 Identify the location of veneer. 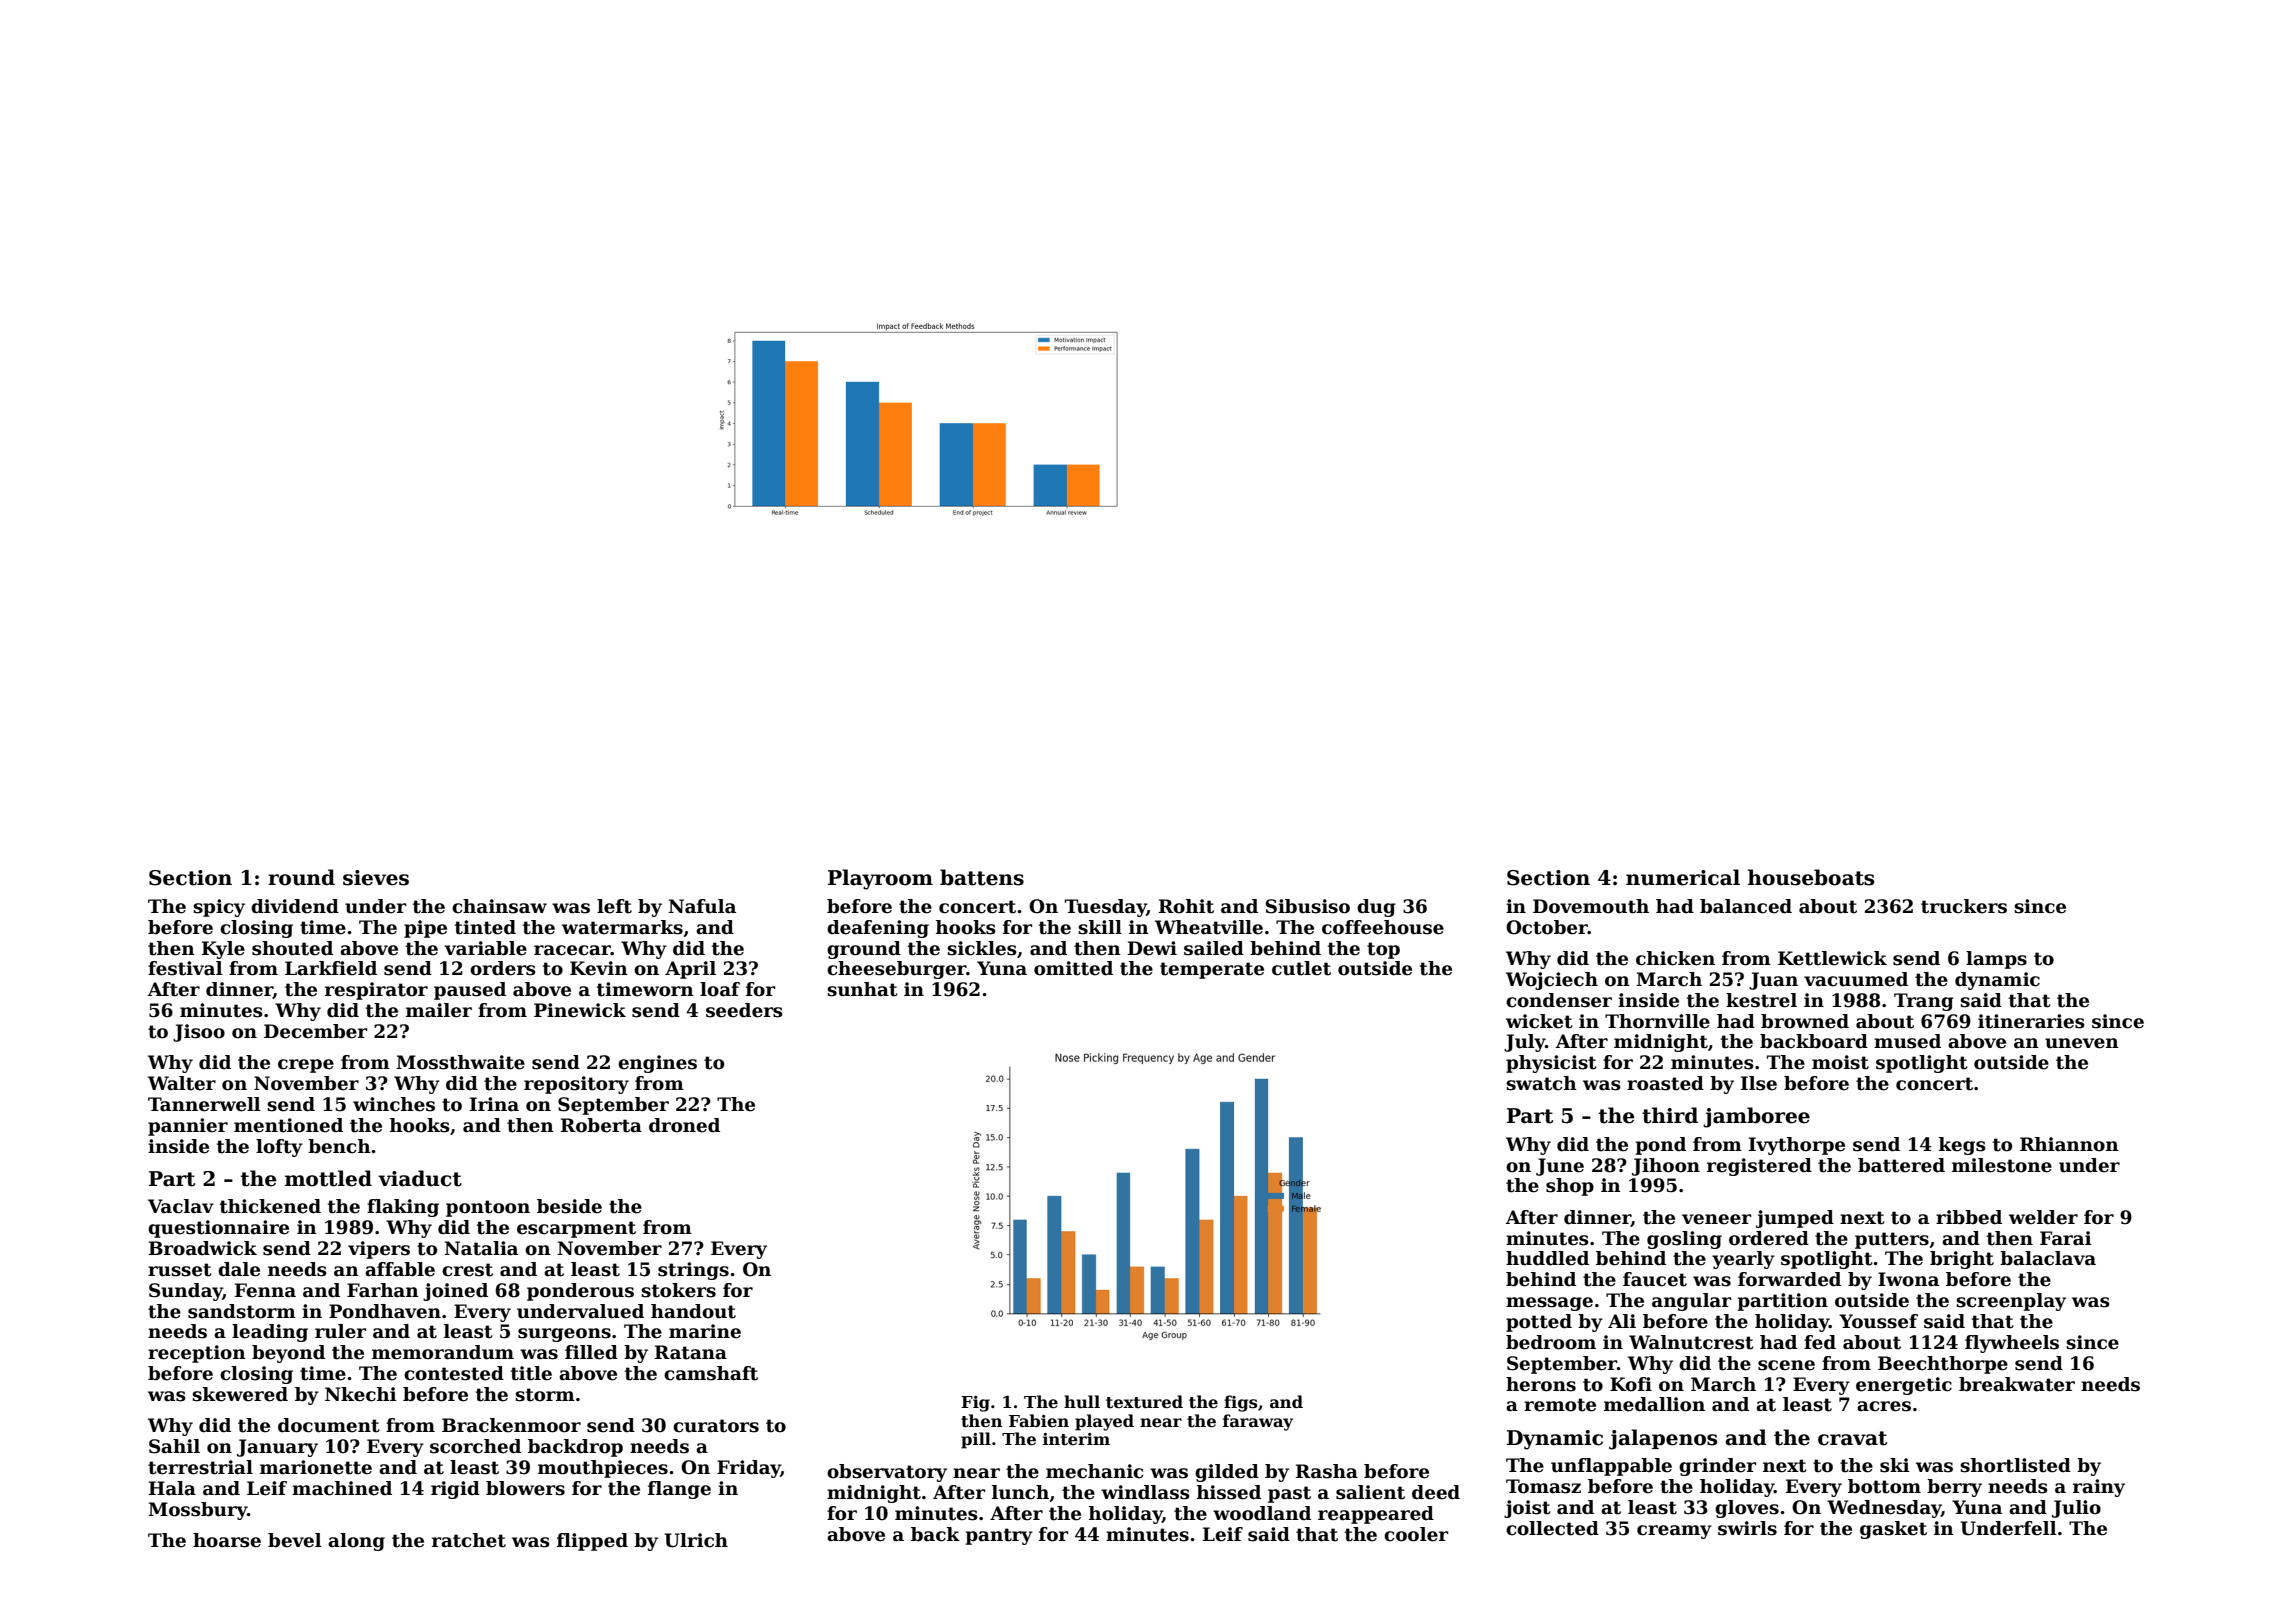
(1717, 1219).
